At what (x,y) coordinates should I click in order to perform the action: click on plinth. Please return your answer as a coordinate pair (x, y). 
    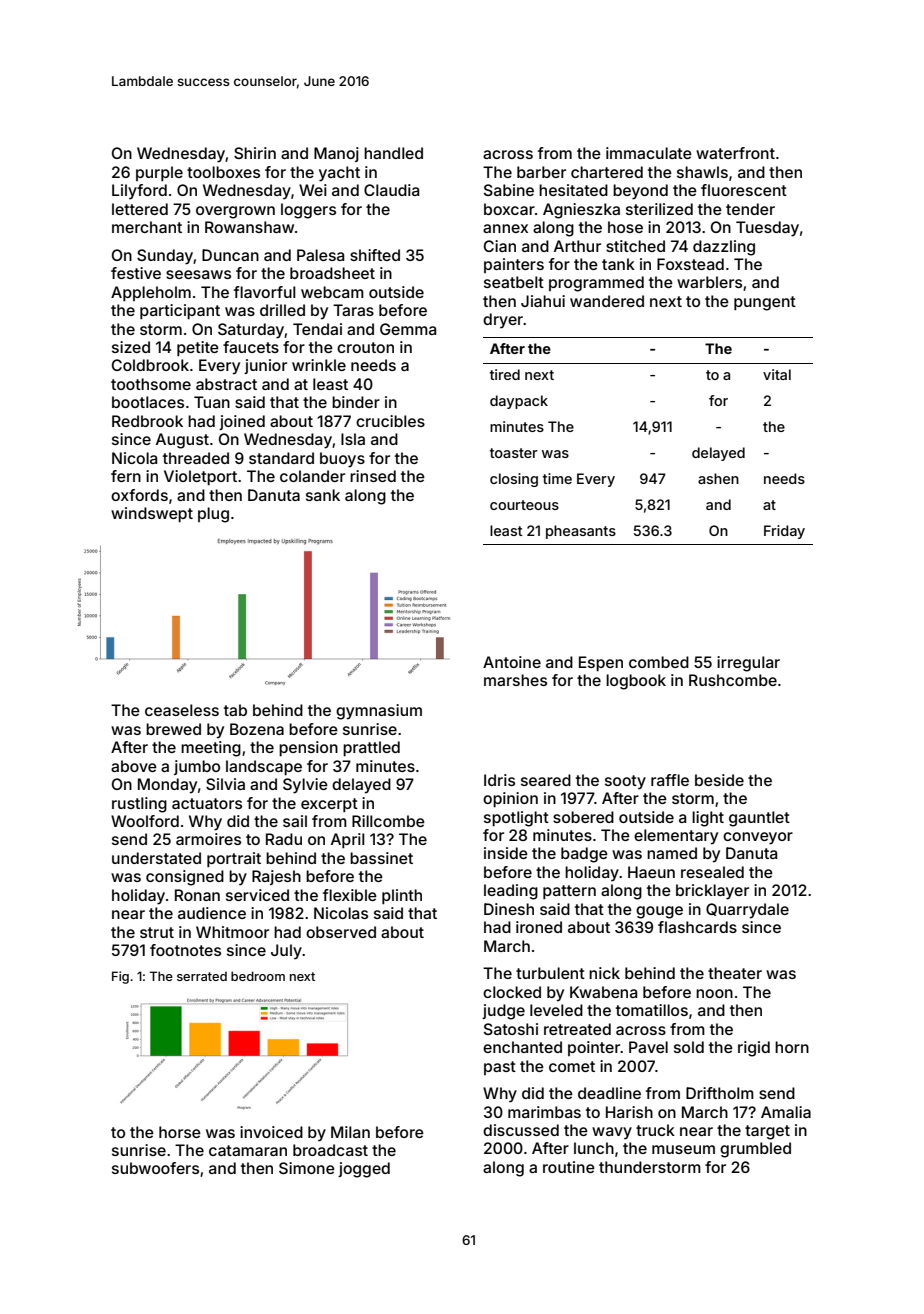
    Looking at the image, I should click on (402, 896).
